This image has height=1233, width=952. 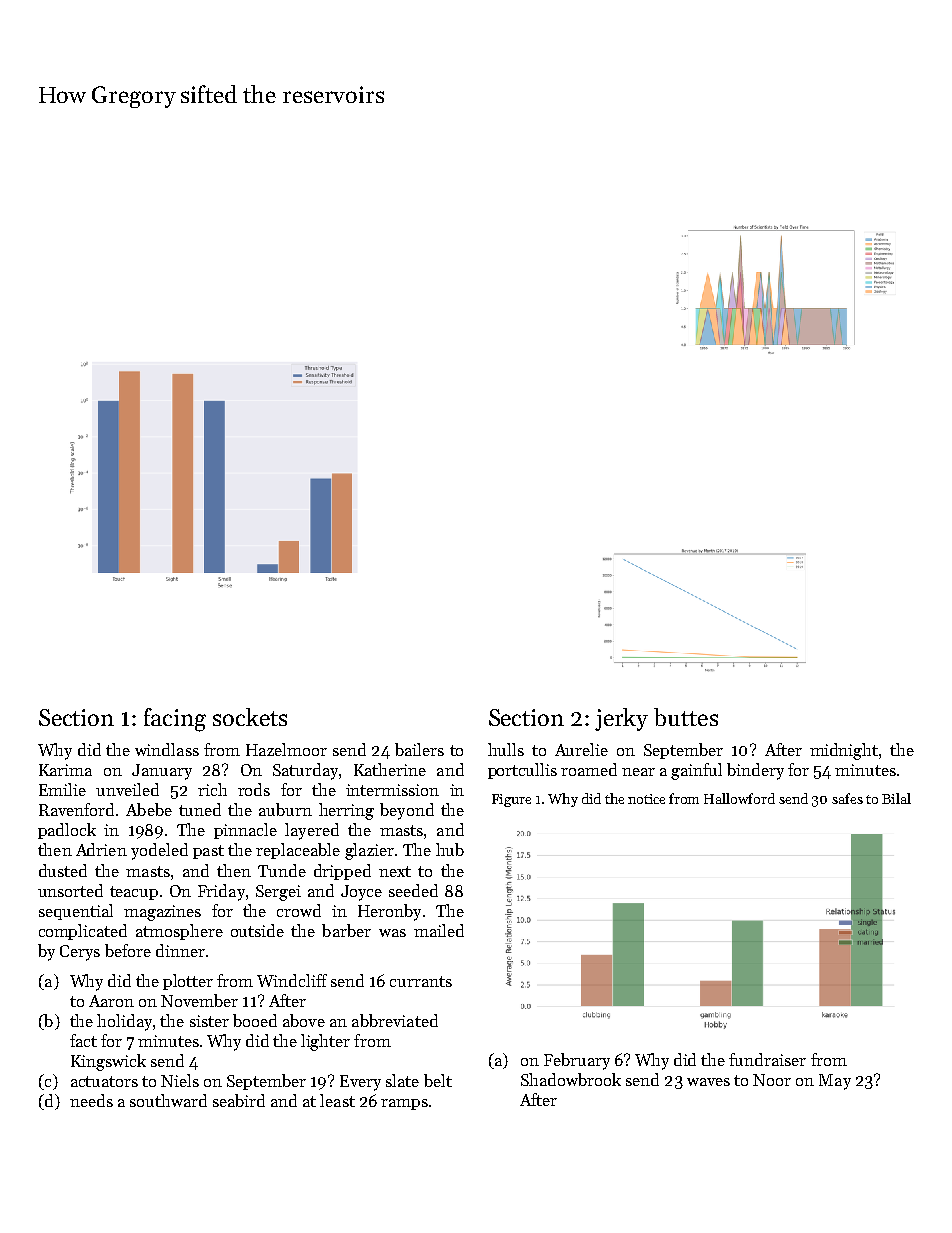 What do you see at coordinates (111, 1001) in the image?
I see `Aaron` at bounding box center [111, 1001].
